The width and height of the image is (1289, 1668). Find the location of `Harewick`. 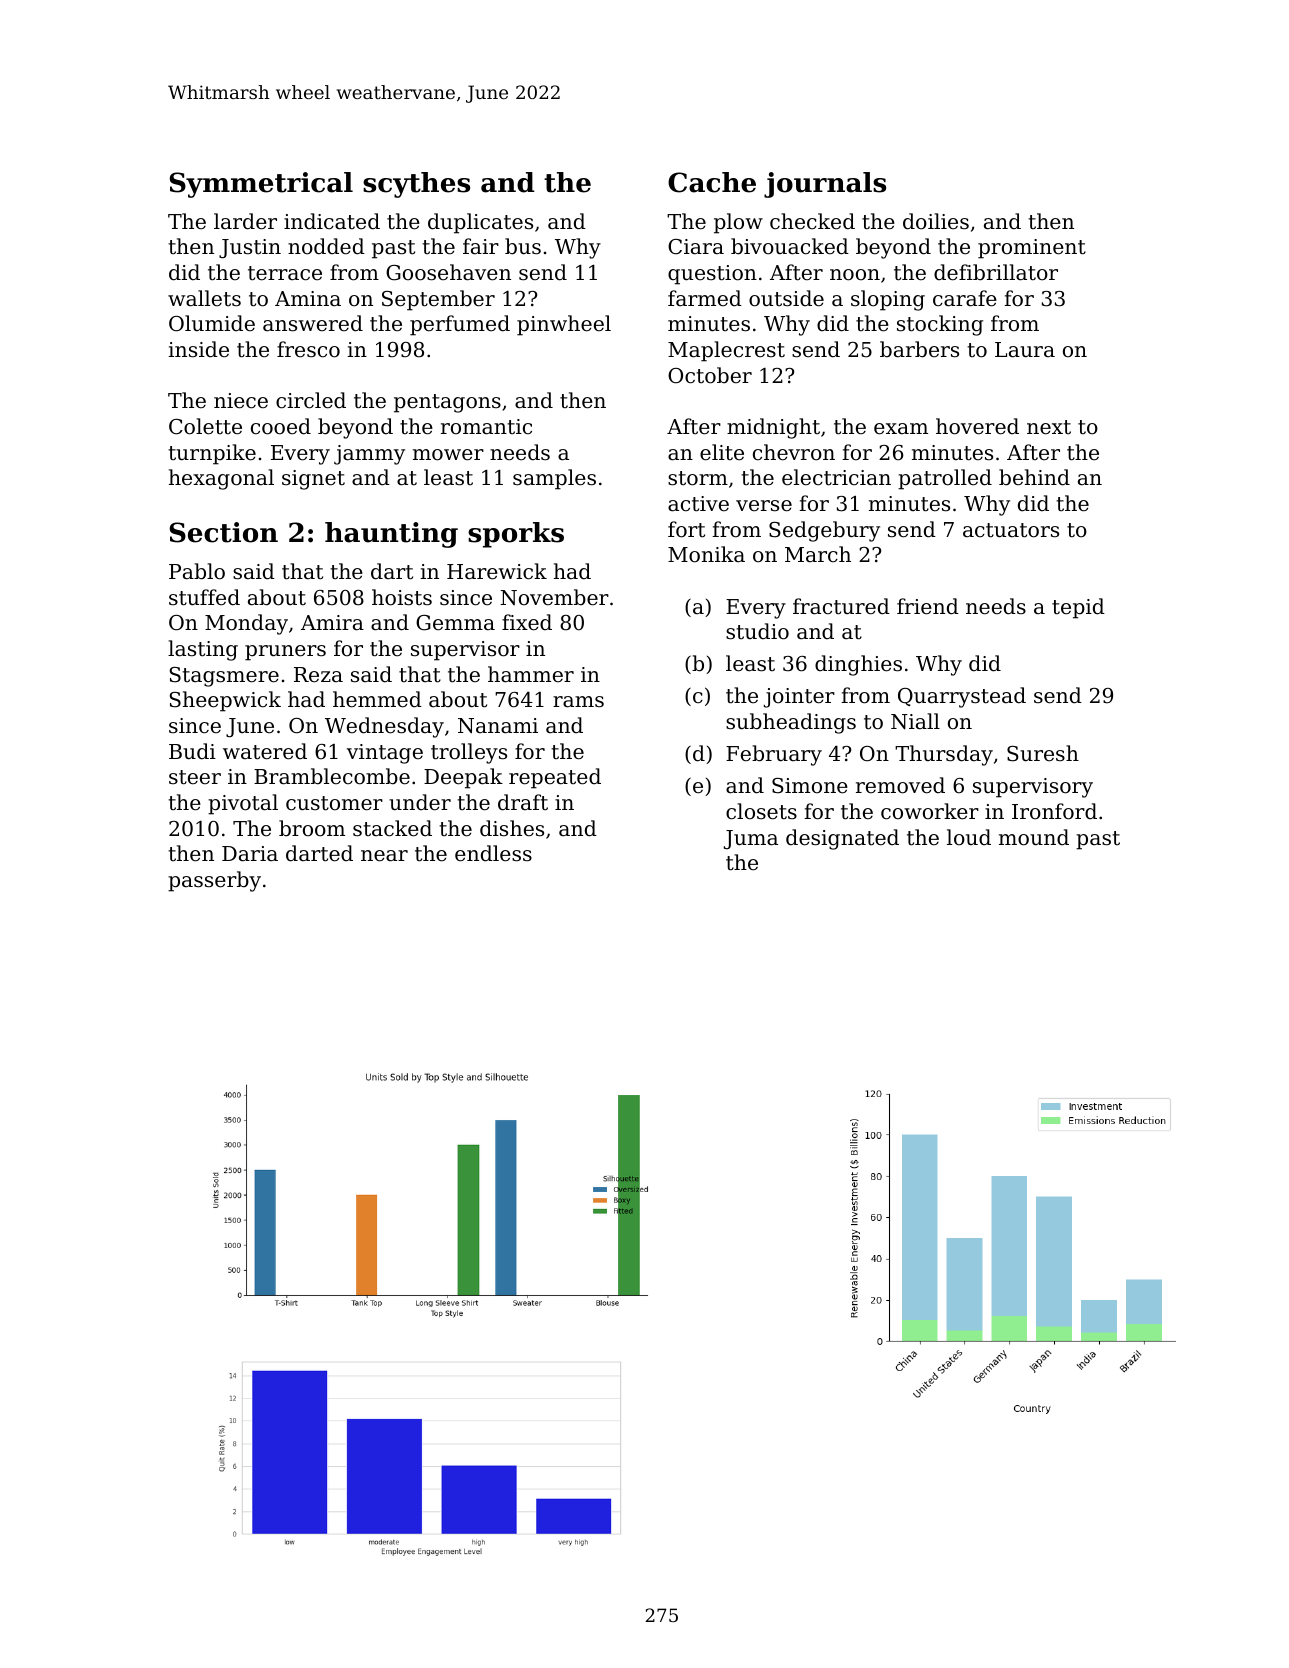

Harewick is located at coordinates (497, 571).
